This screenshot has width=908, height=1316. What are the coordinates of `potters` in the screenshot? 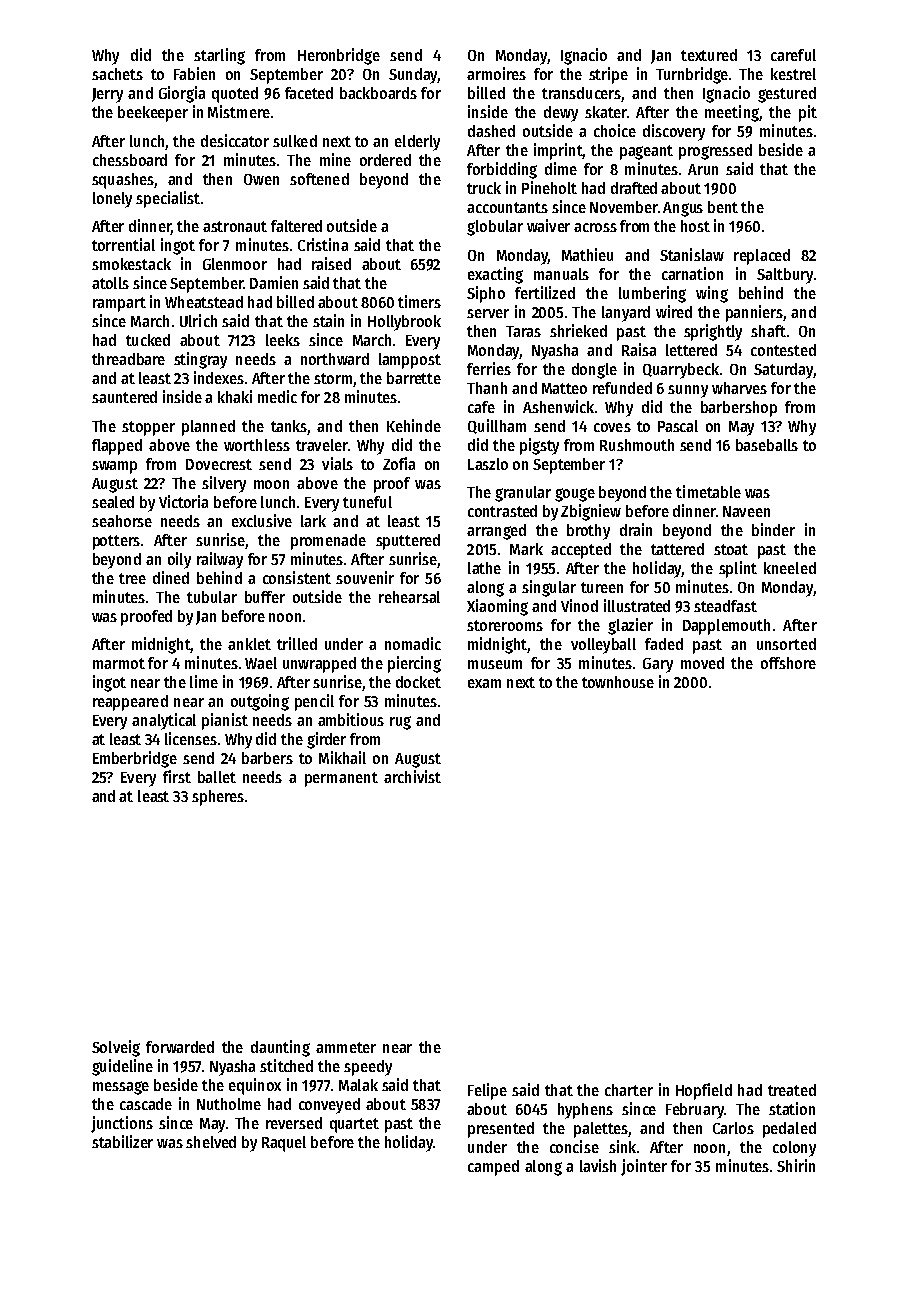 It's located at (116, 542).
